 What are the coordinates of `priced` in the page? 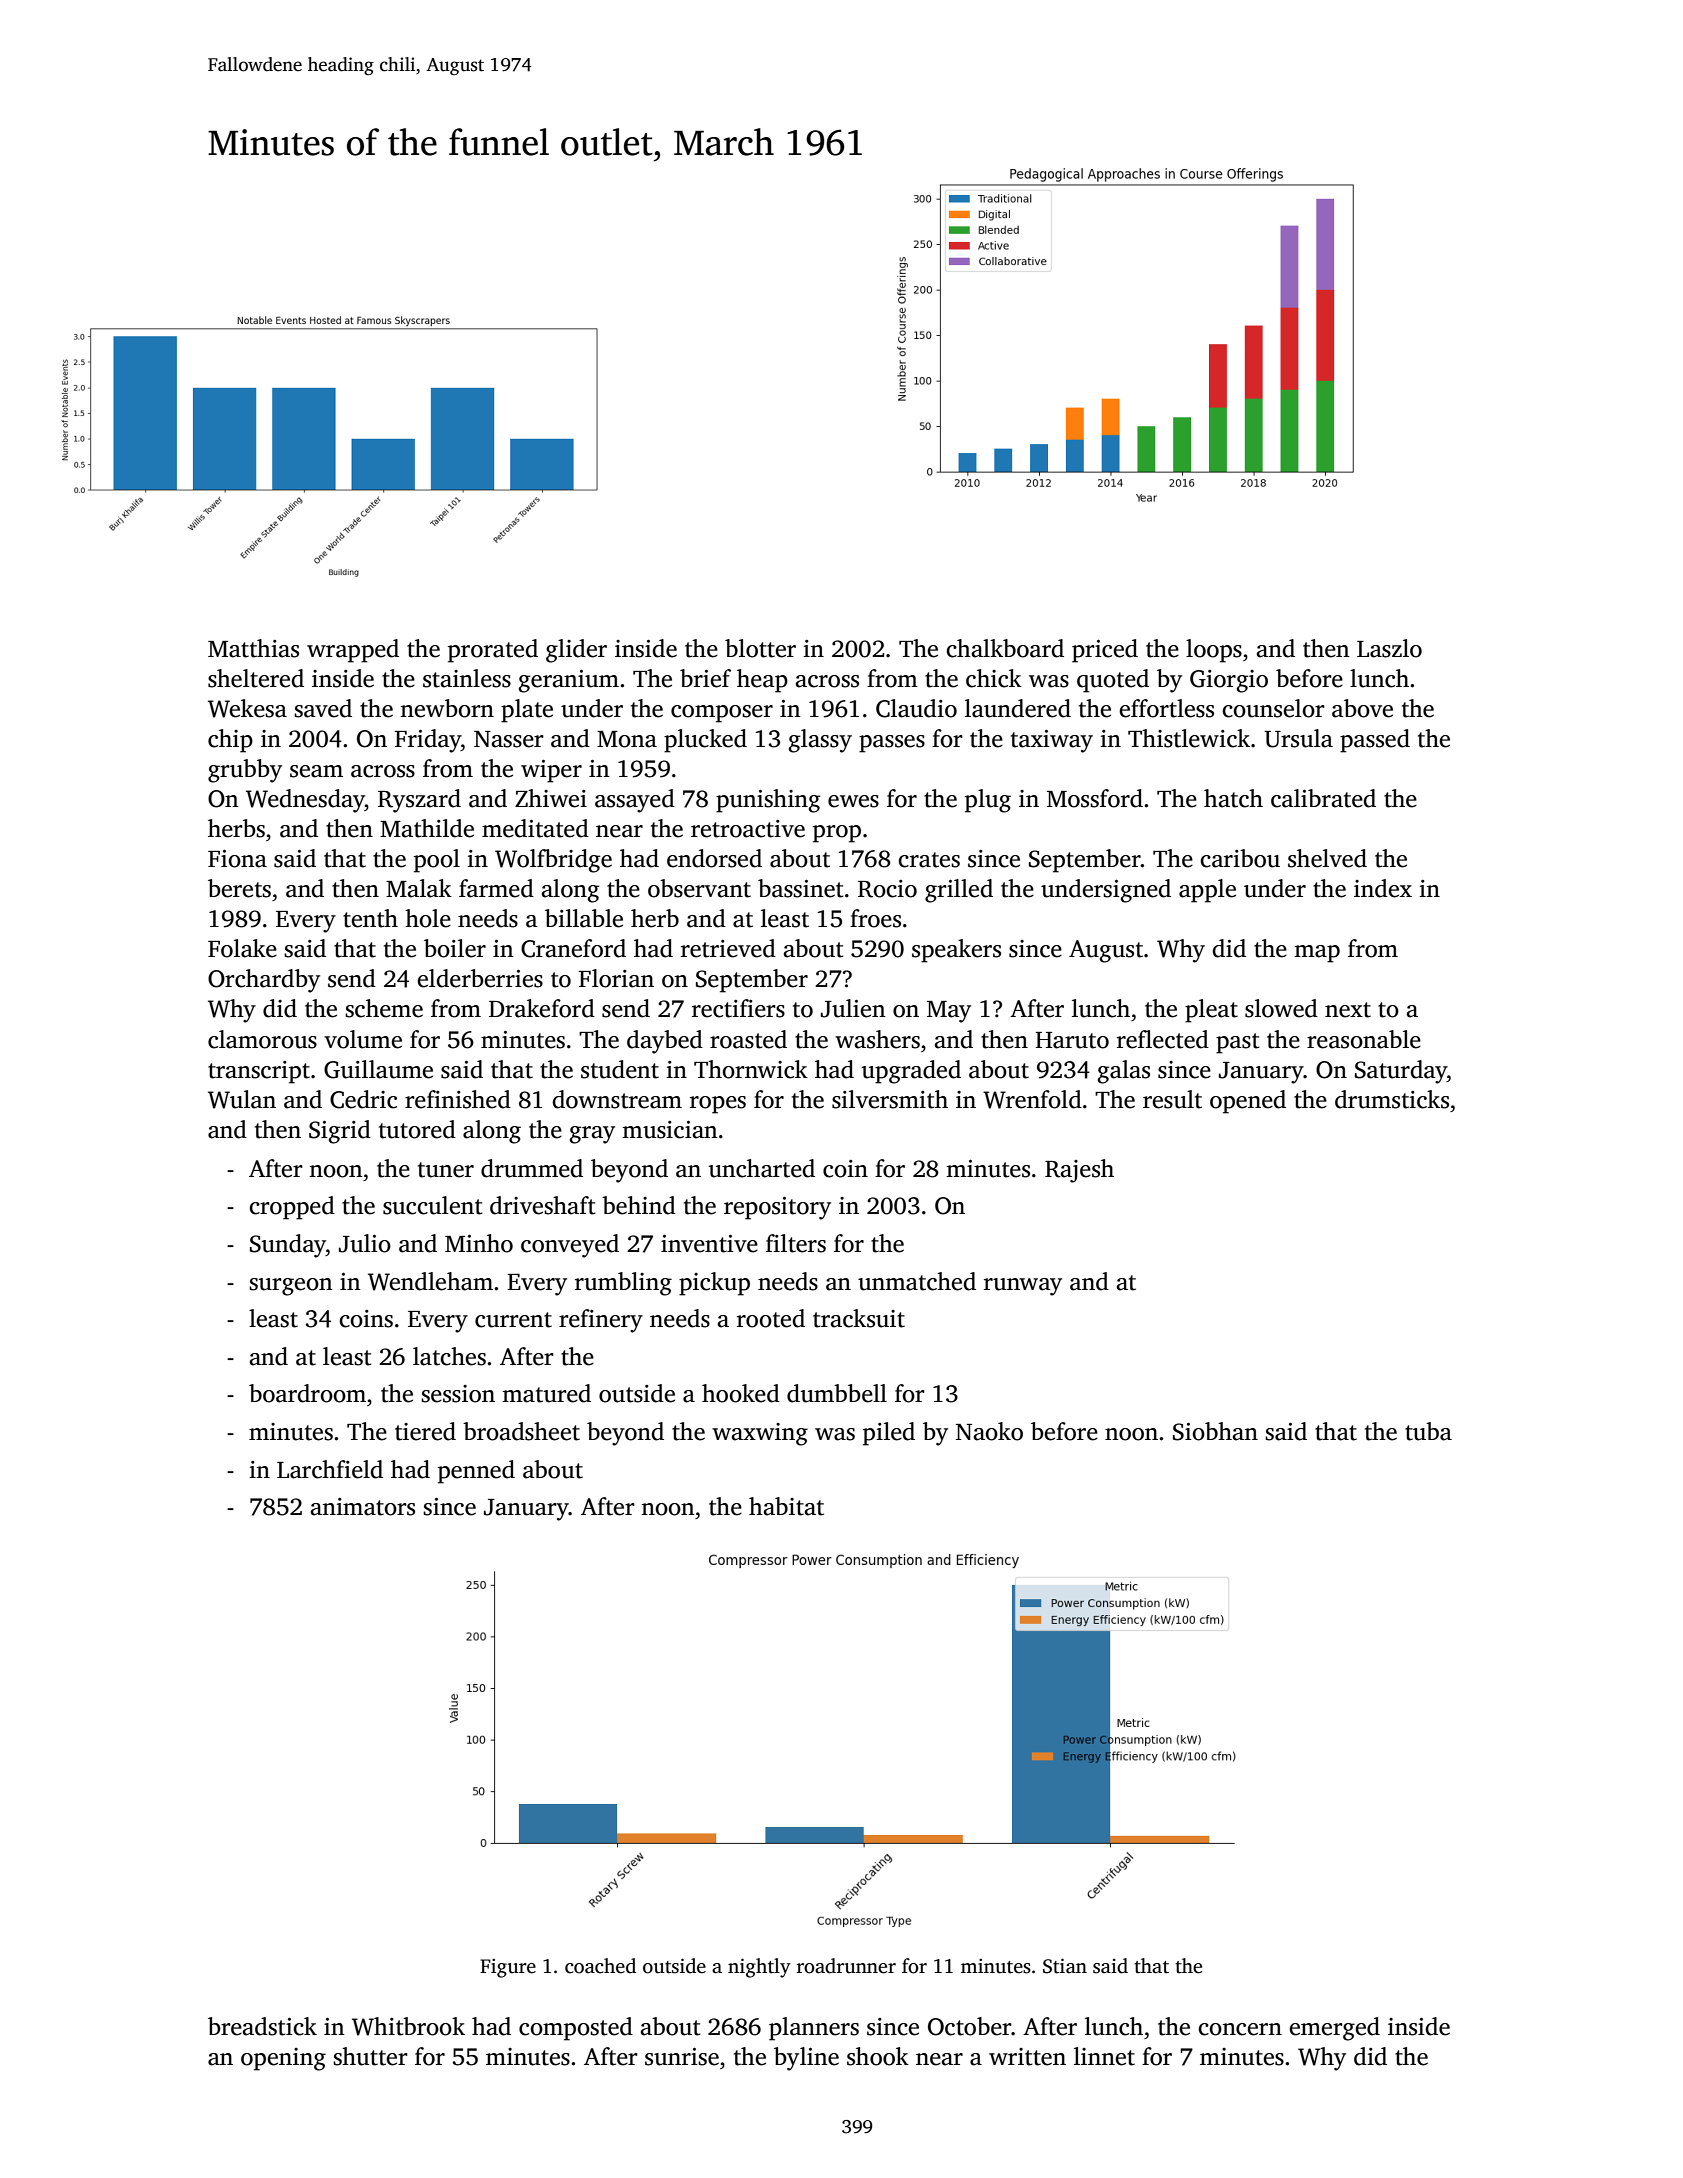 It's located at (1105, 651).
